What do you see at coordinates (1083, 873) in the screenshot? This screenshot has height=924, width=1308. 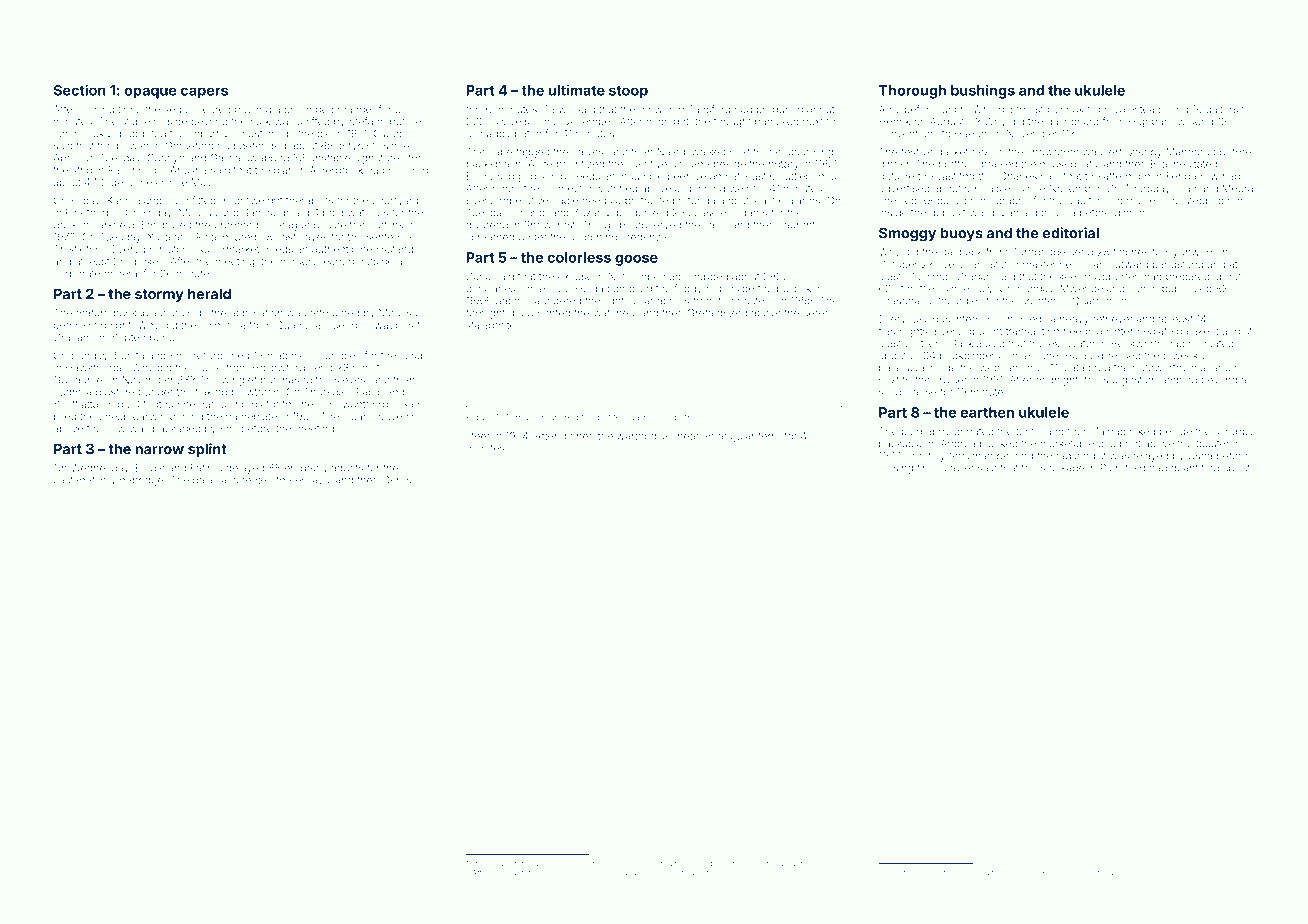 I see `demonstrated` at bounding box center [1083, 873].
